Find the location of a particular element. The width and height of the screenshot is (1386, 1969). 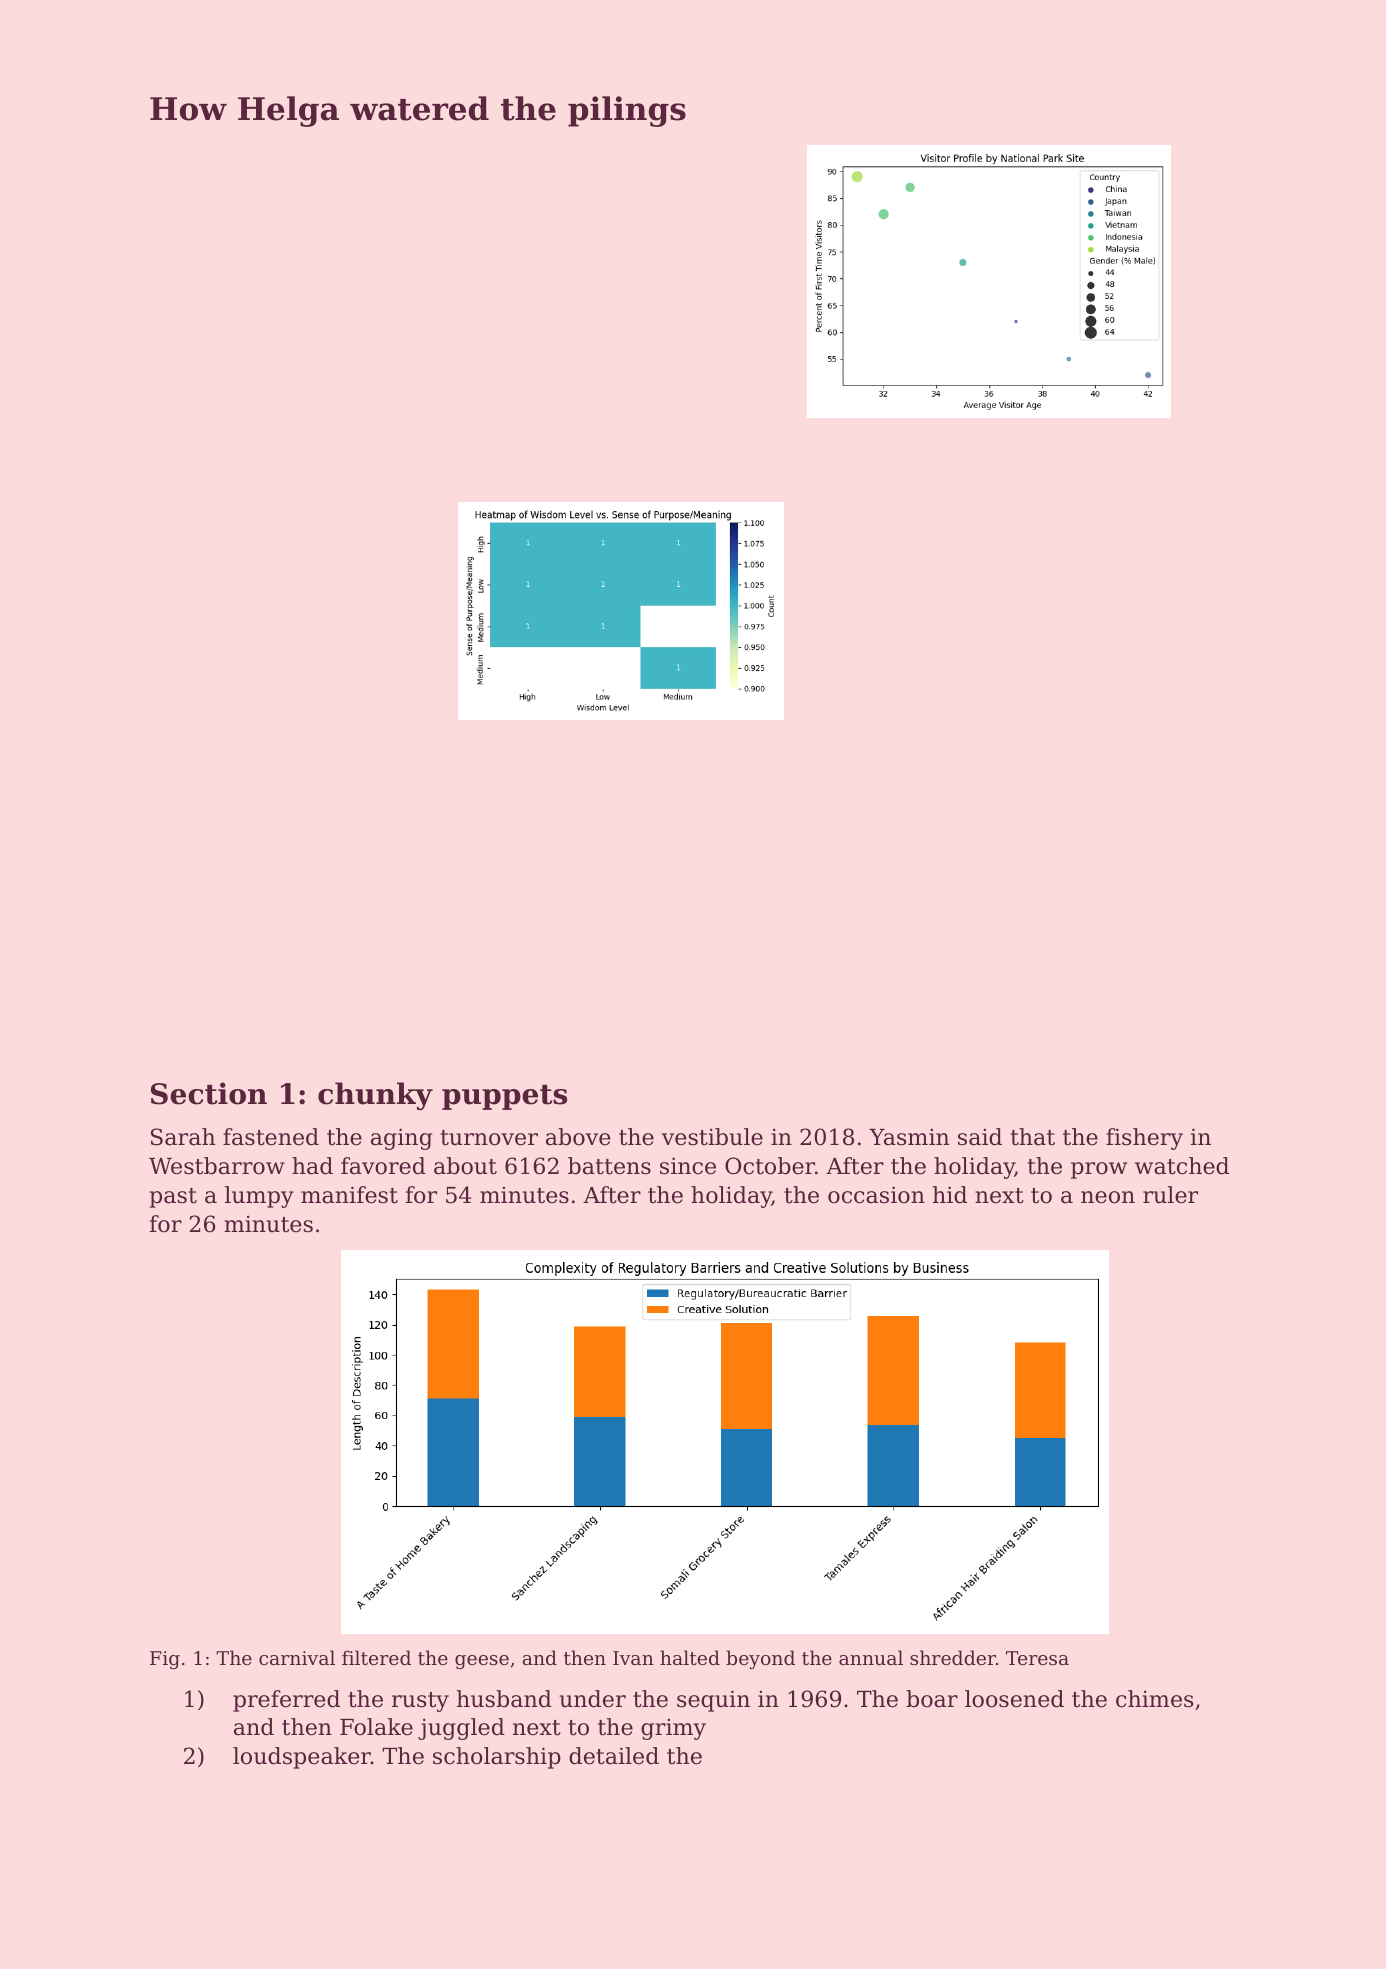

Yasmin is located at coordinates (909, 1137).
